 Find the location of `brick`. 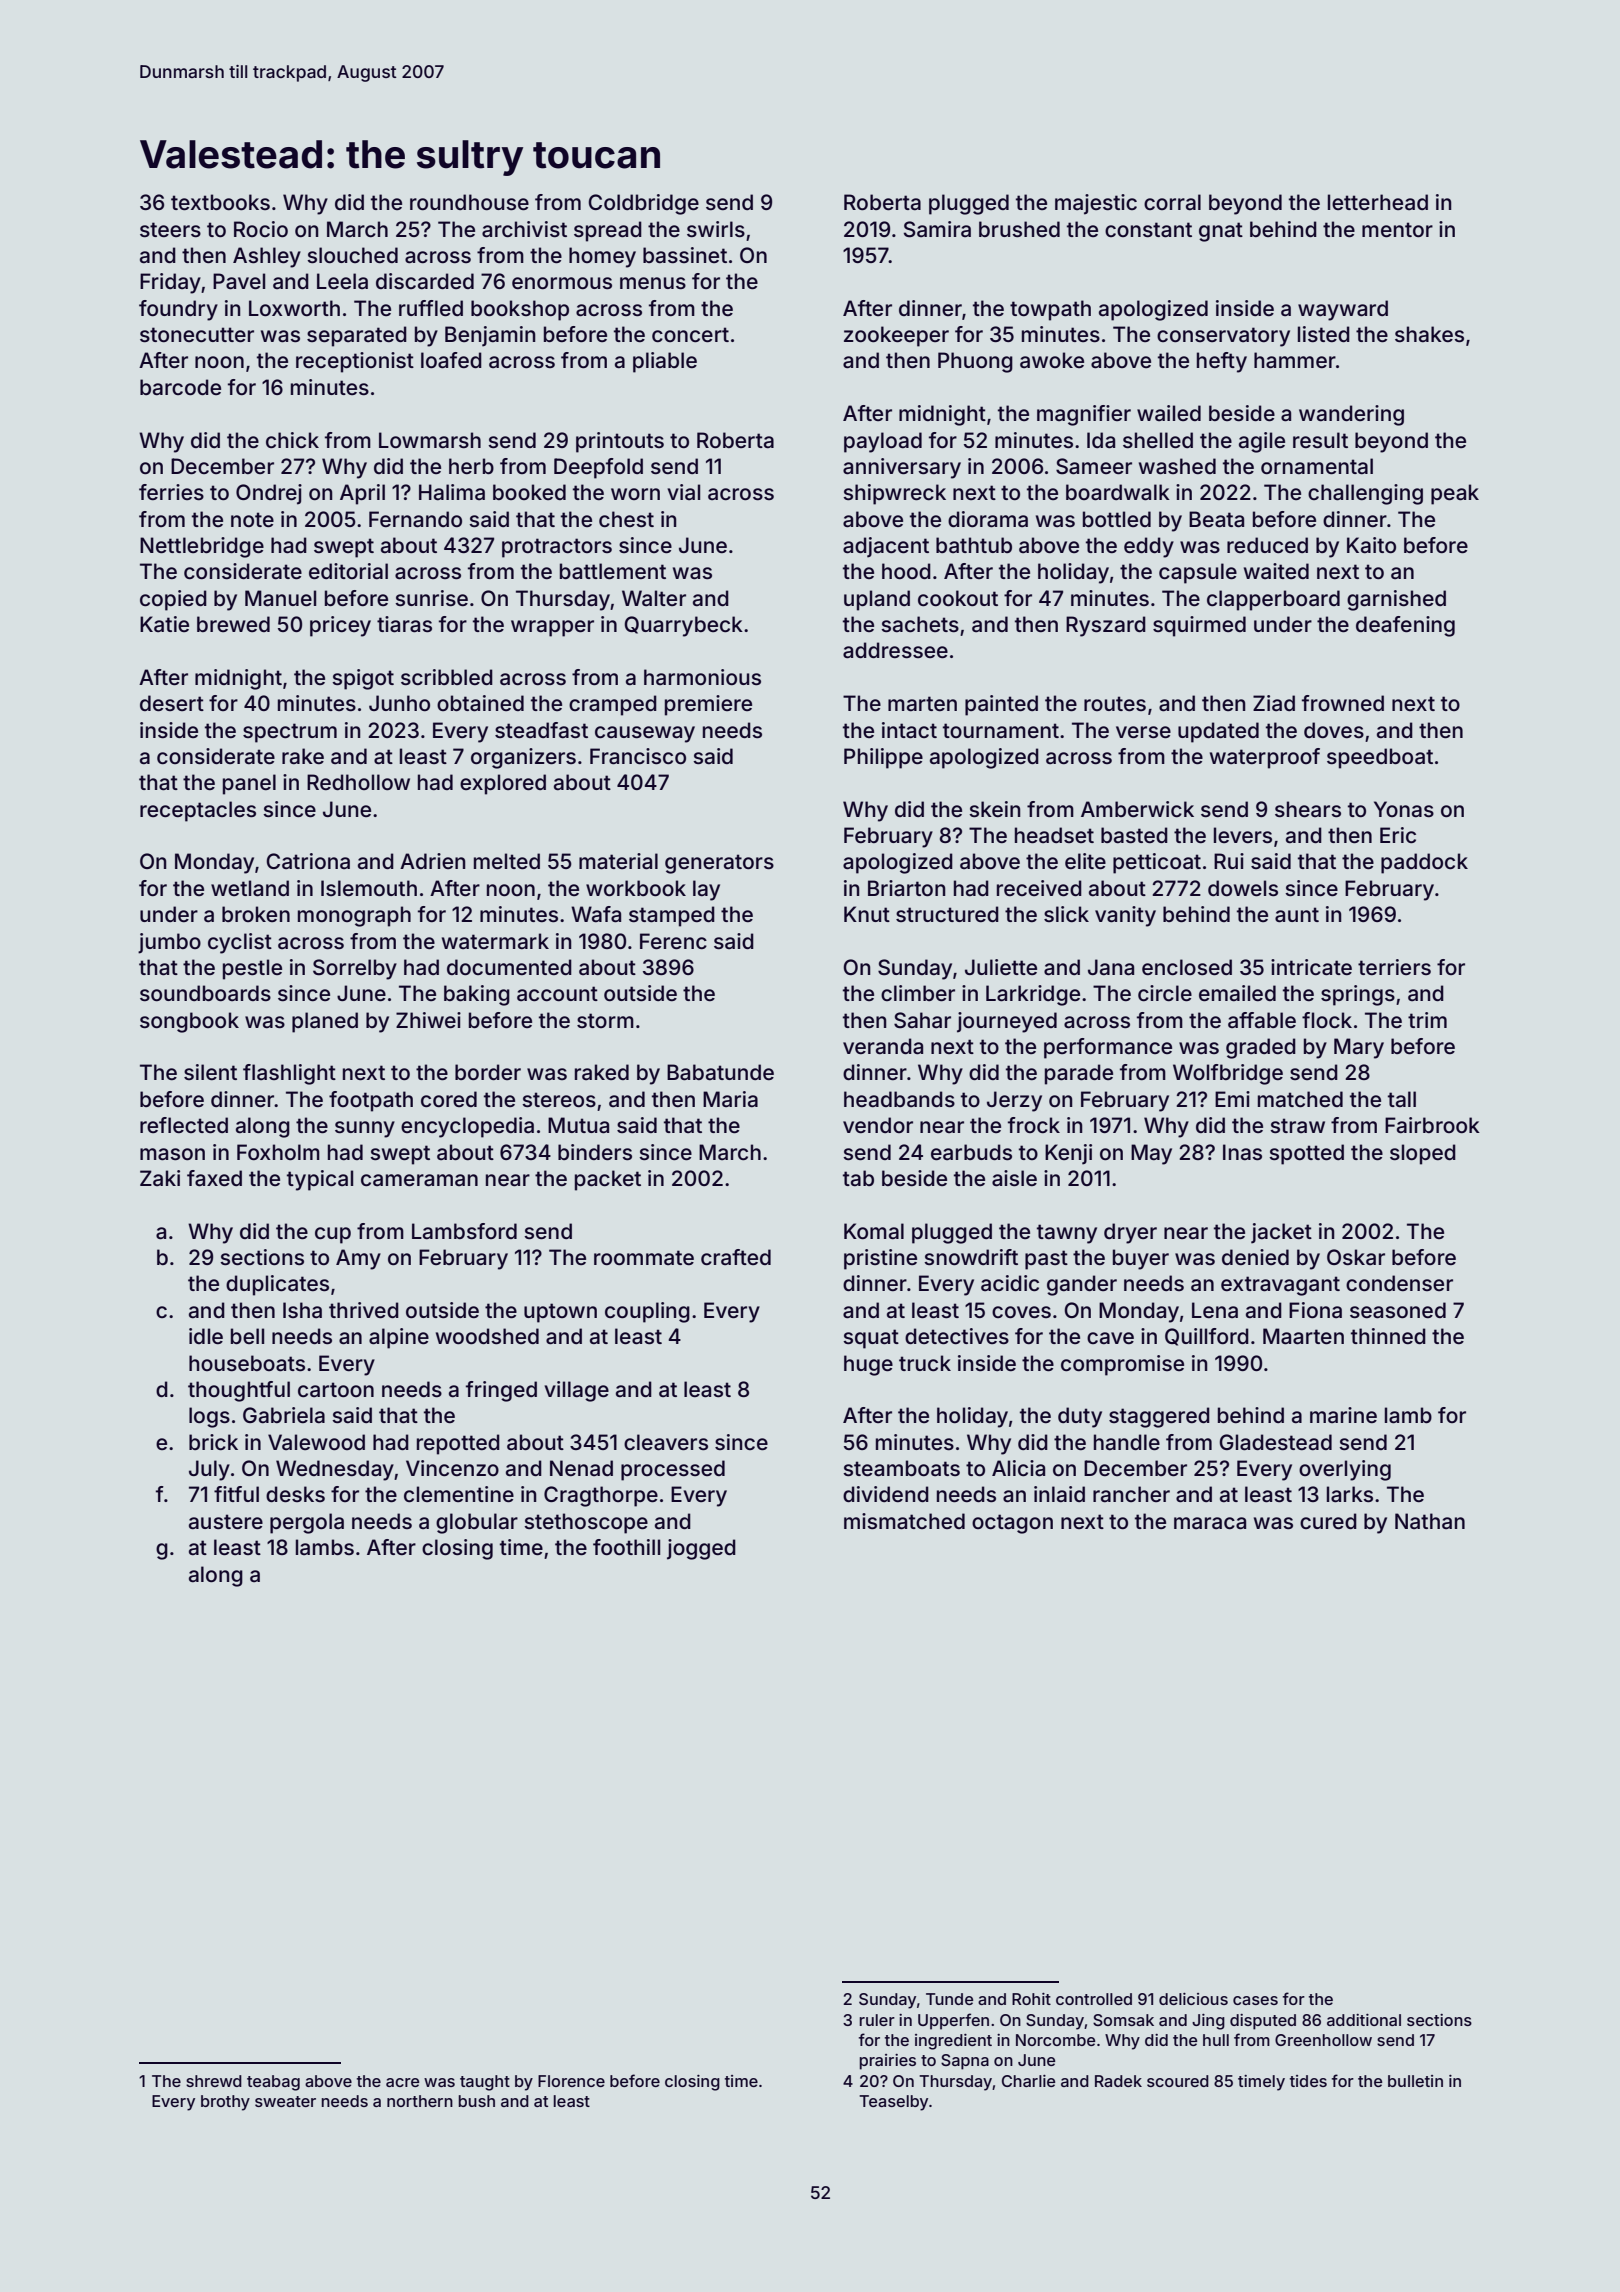

brick is located at coordinates (213, 1442).
